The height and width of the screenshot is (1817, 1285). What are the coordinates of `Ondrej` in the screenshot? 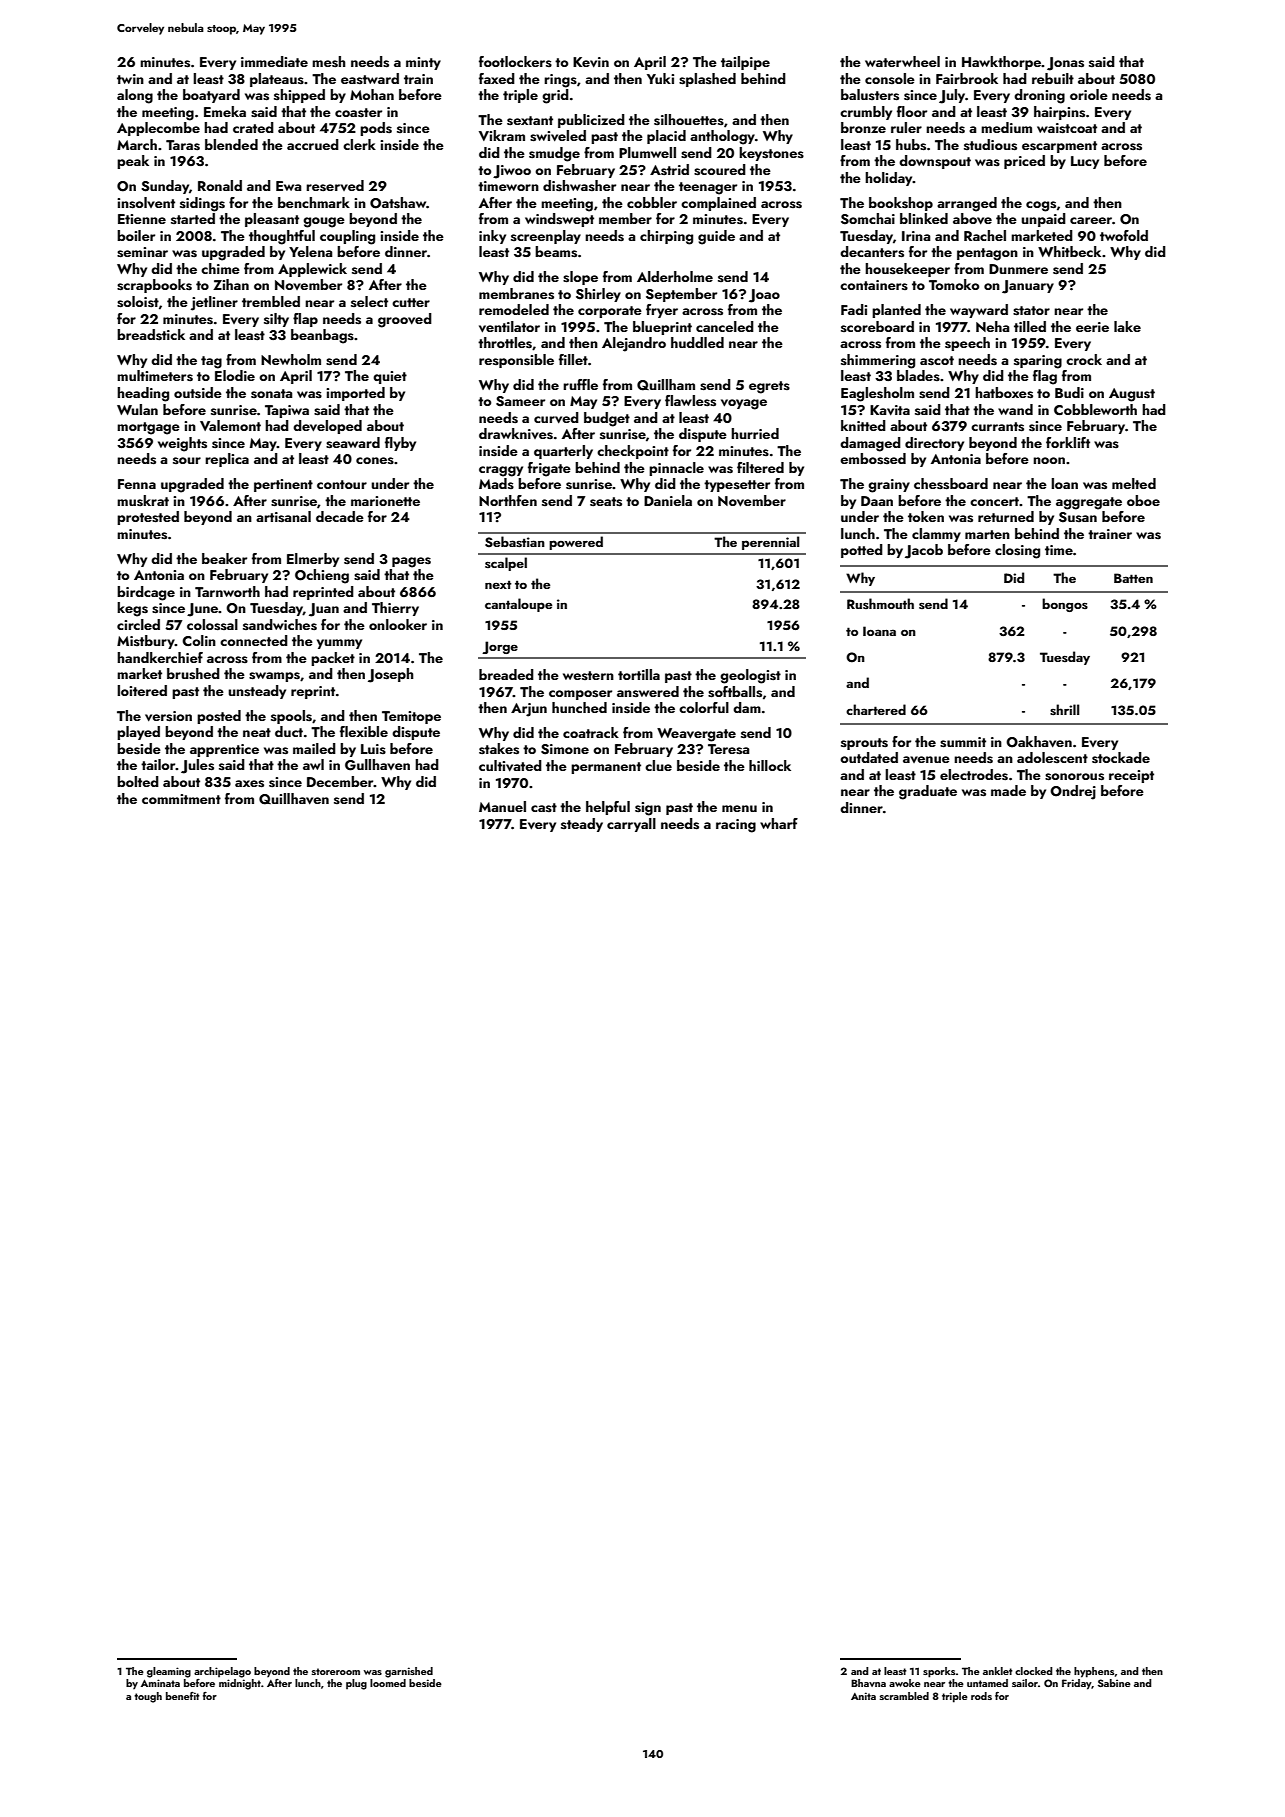 It's located at (1073, 792).
